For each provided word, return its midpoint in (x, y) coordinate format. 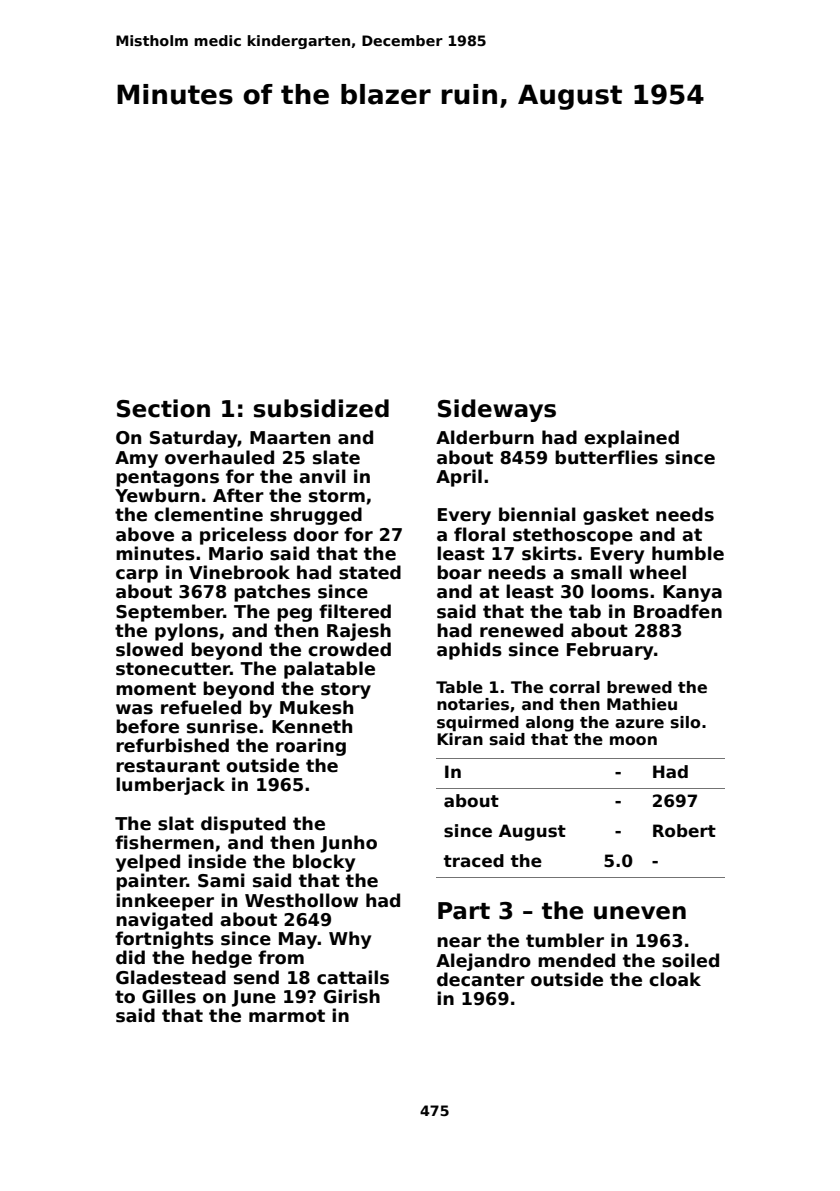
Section (163, 408)
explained (631, 439)
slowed (149, 649)
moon (633, 741)
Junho (348, 844)
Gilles (169, 996)
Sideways (497, 410)
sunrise (222, 726)
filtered (355, 611)
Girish (352, 996)
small (596, 572)
